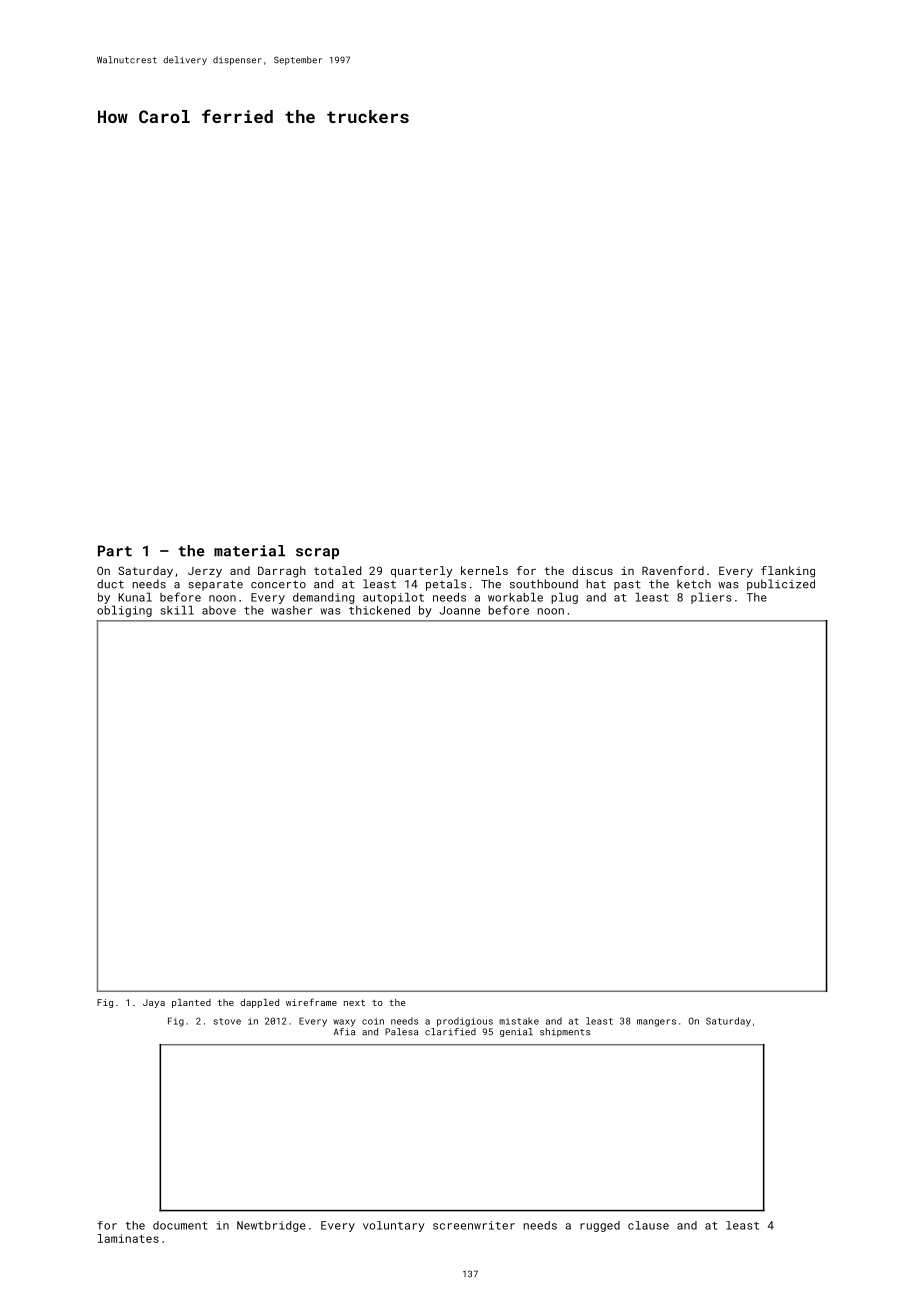 This screenshot has width=924, height=1308. What do you see at coordinates (401, 1032) in the screenshot?
I see `Palesa` at bounding box center [401, 1032].
